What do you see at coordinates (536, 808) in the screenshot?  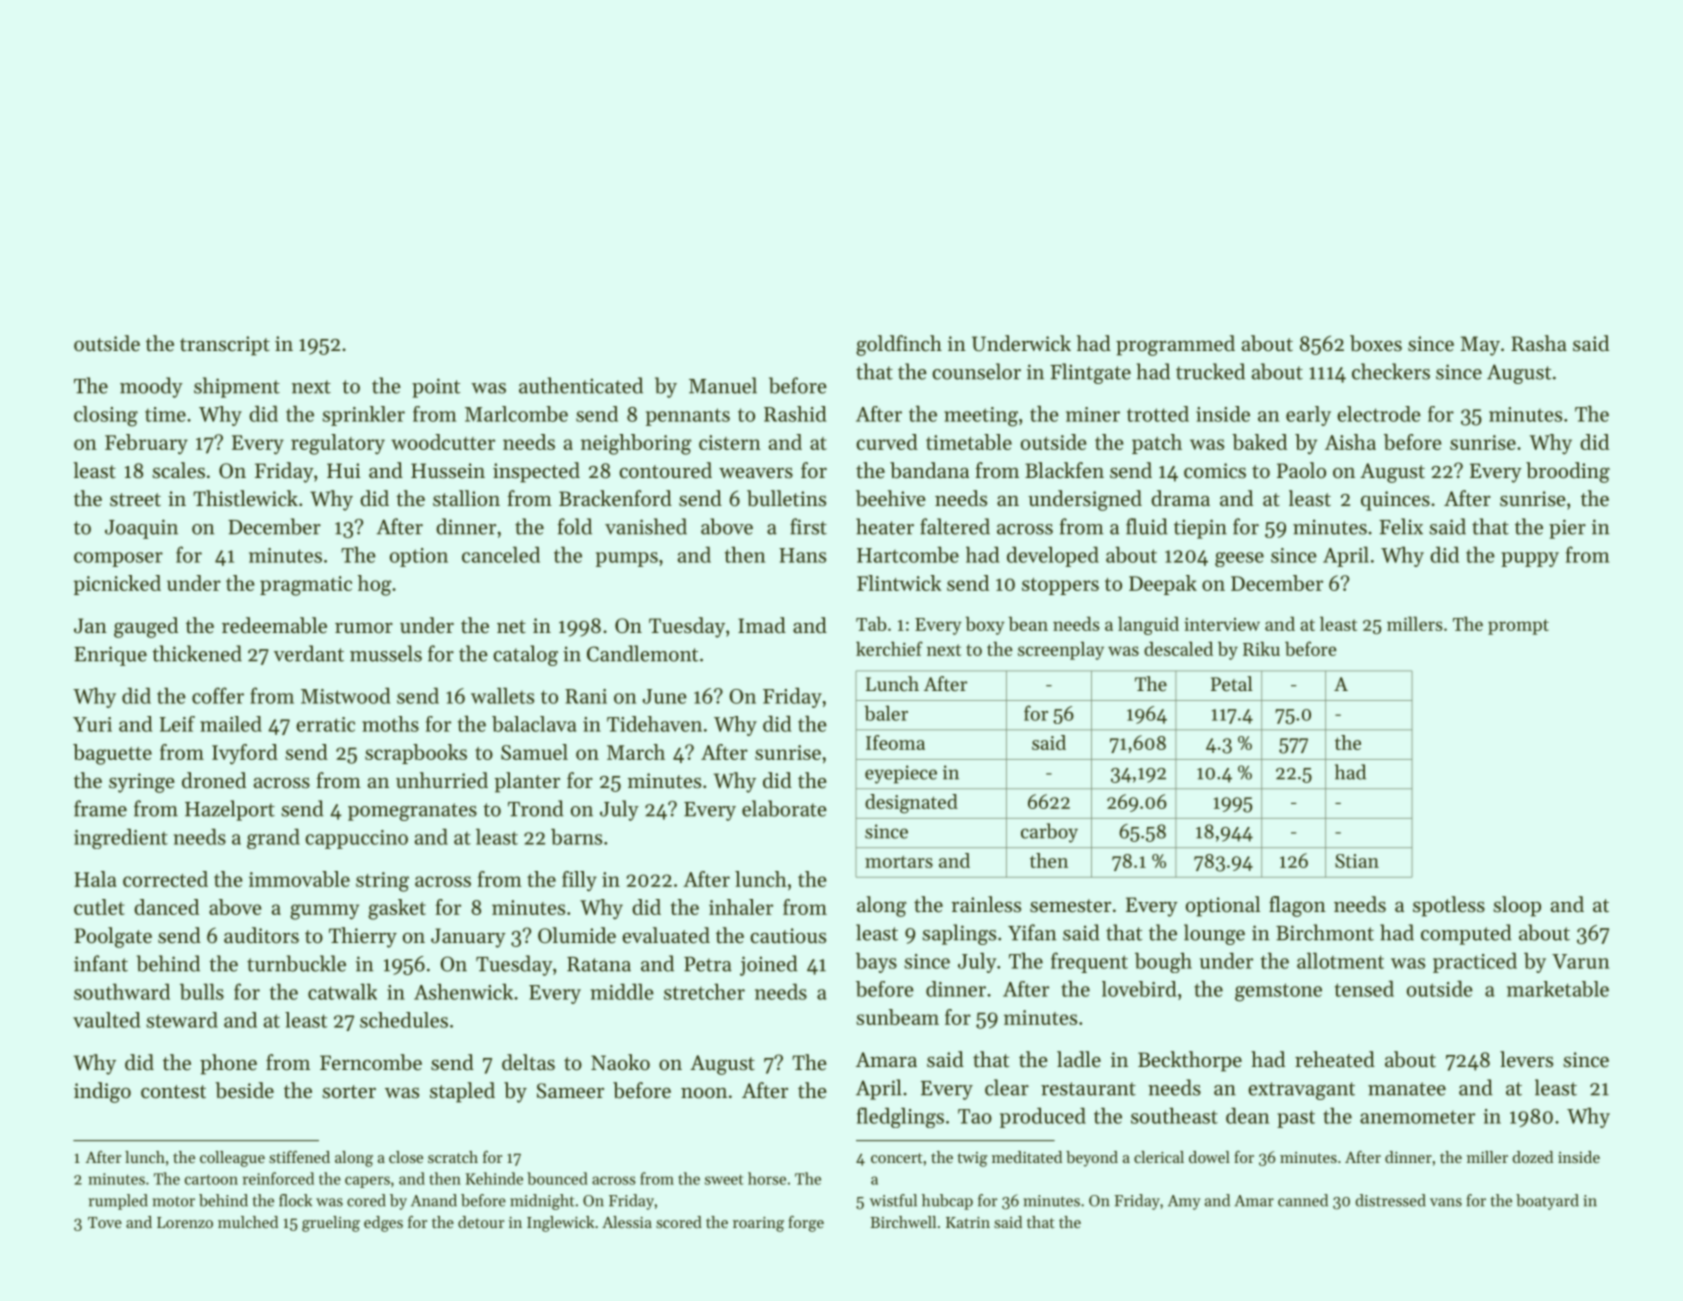 I see `Trond` at bounding box center [536, 808].
